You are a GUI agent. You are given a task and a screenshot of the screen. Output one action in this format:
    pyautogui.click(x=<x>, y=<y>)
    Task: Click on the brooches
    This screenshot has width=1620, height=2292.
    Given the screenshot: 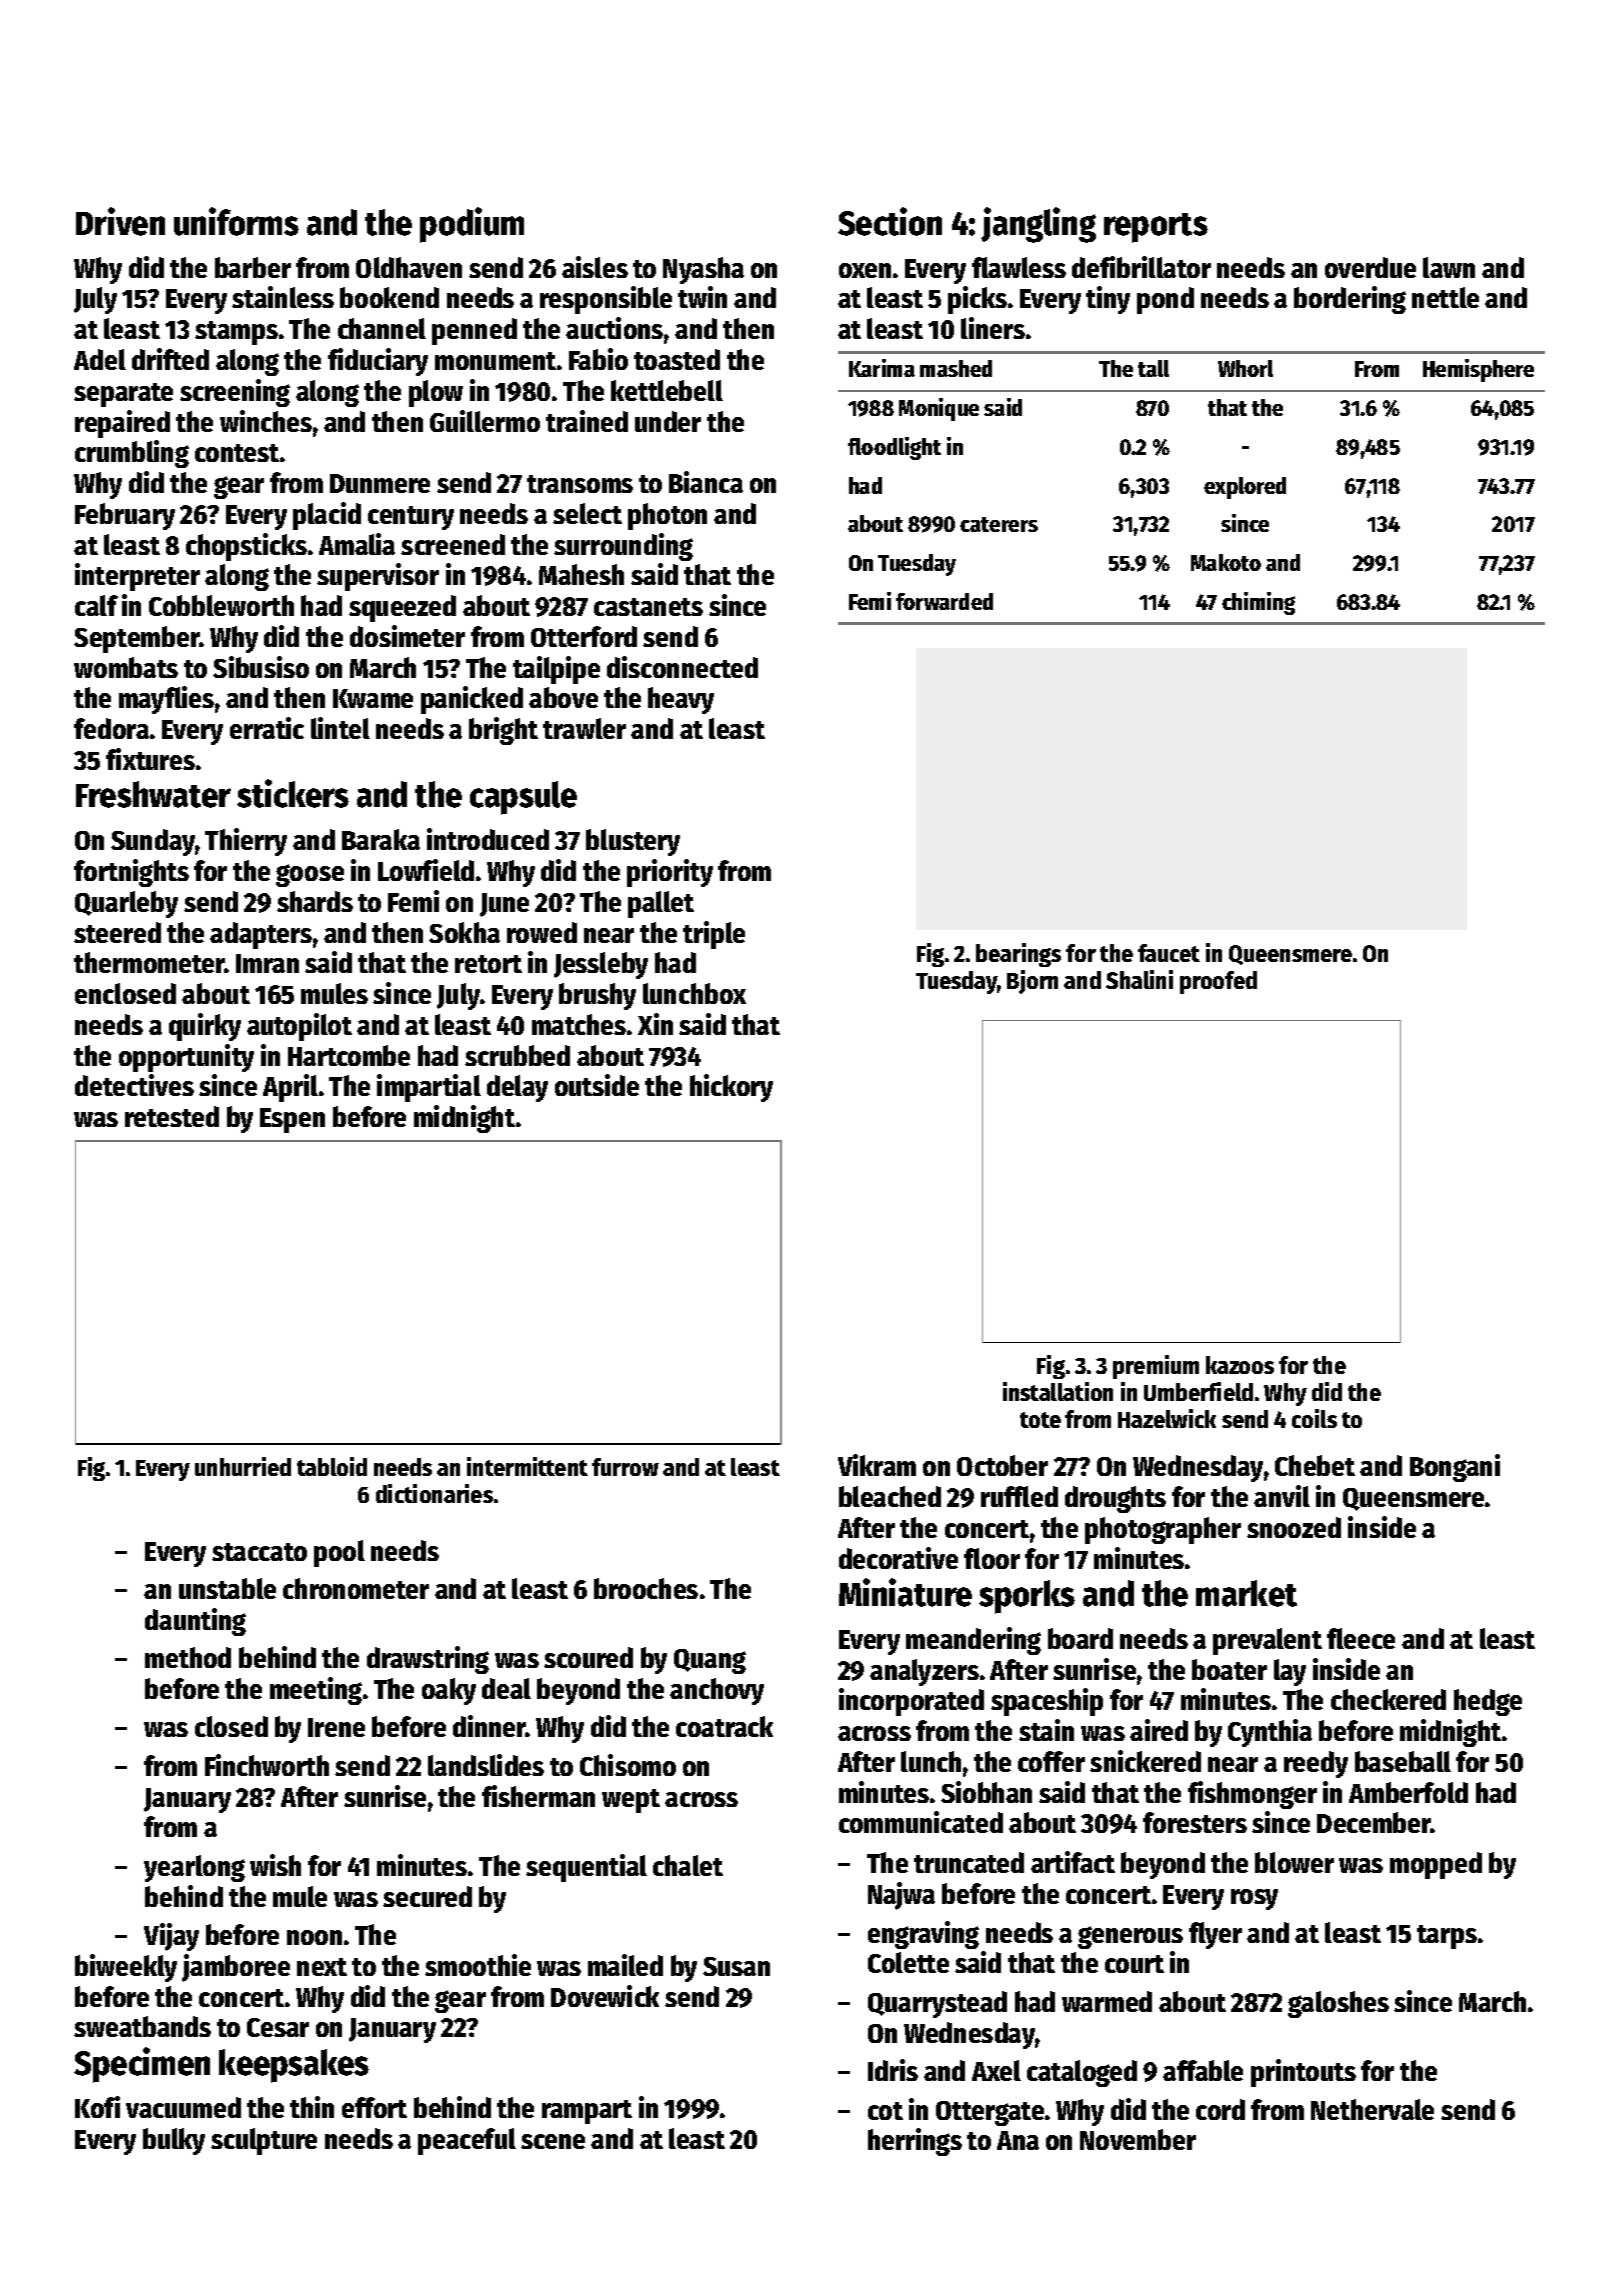 What is the action you would take?
    pyautogui.click(x=646, y=1588)
